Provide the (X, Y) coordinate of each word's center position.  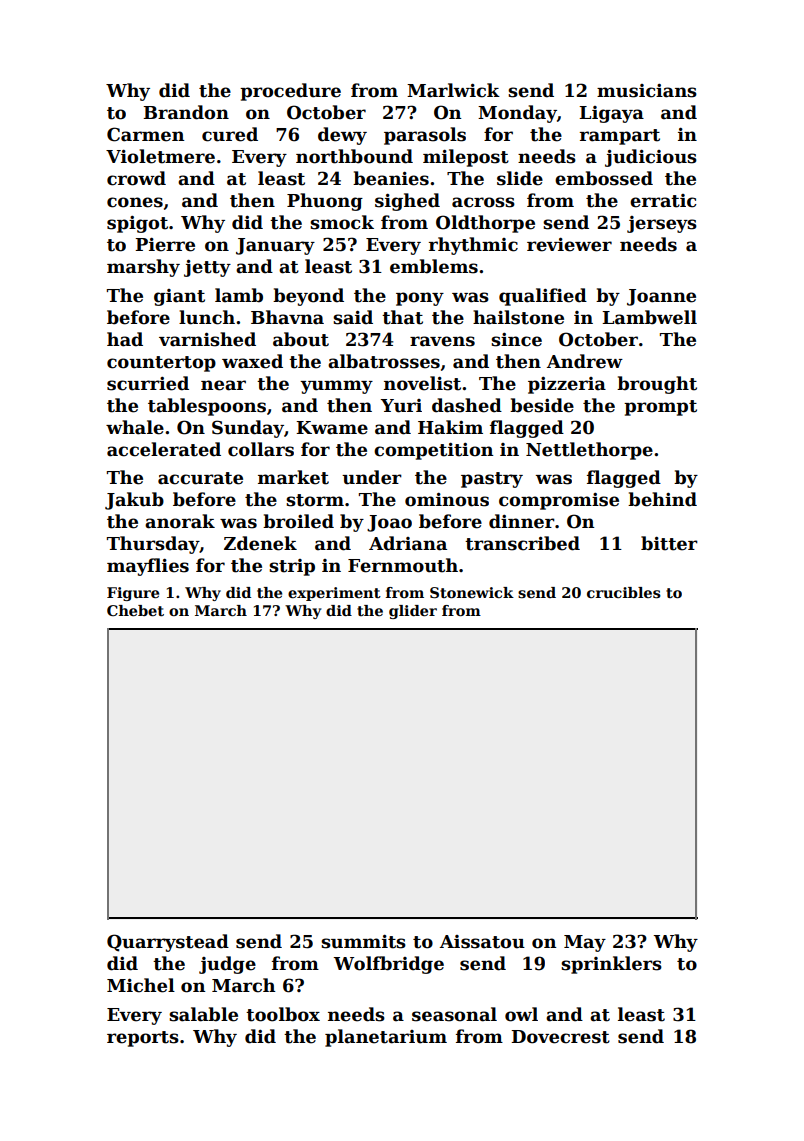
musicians (647, 91)
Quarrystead (168, 943)
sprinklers (611, 965)
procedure (290, 92)
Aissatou (482, 942)
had (125, 339)
